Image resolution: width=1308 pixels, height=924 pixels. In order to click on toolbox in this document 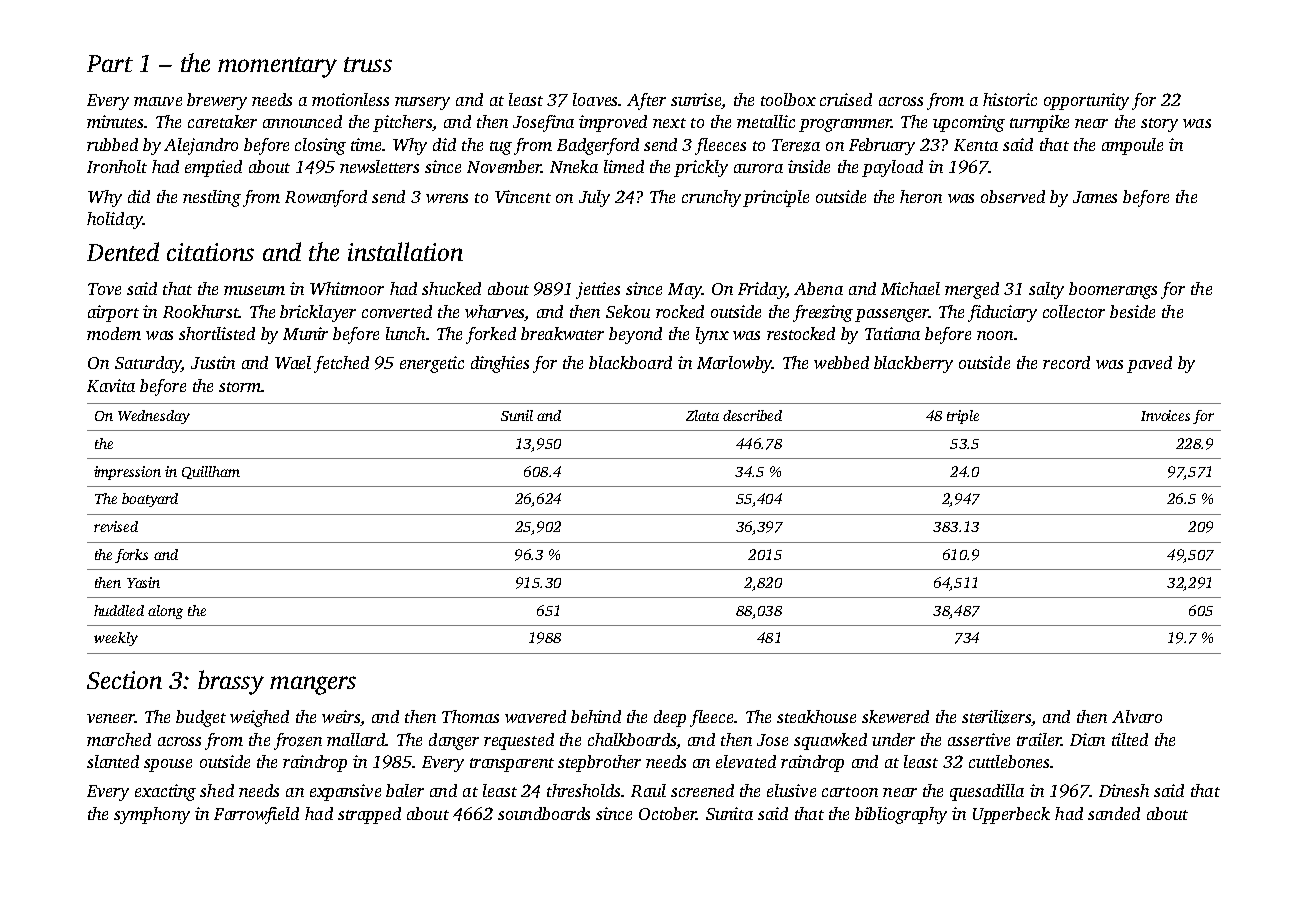, I will do `click(788, 99)`.
